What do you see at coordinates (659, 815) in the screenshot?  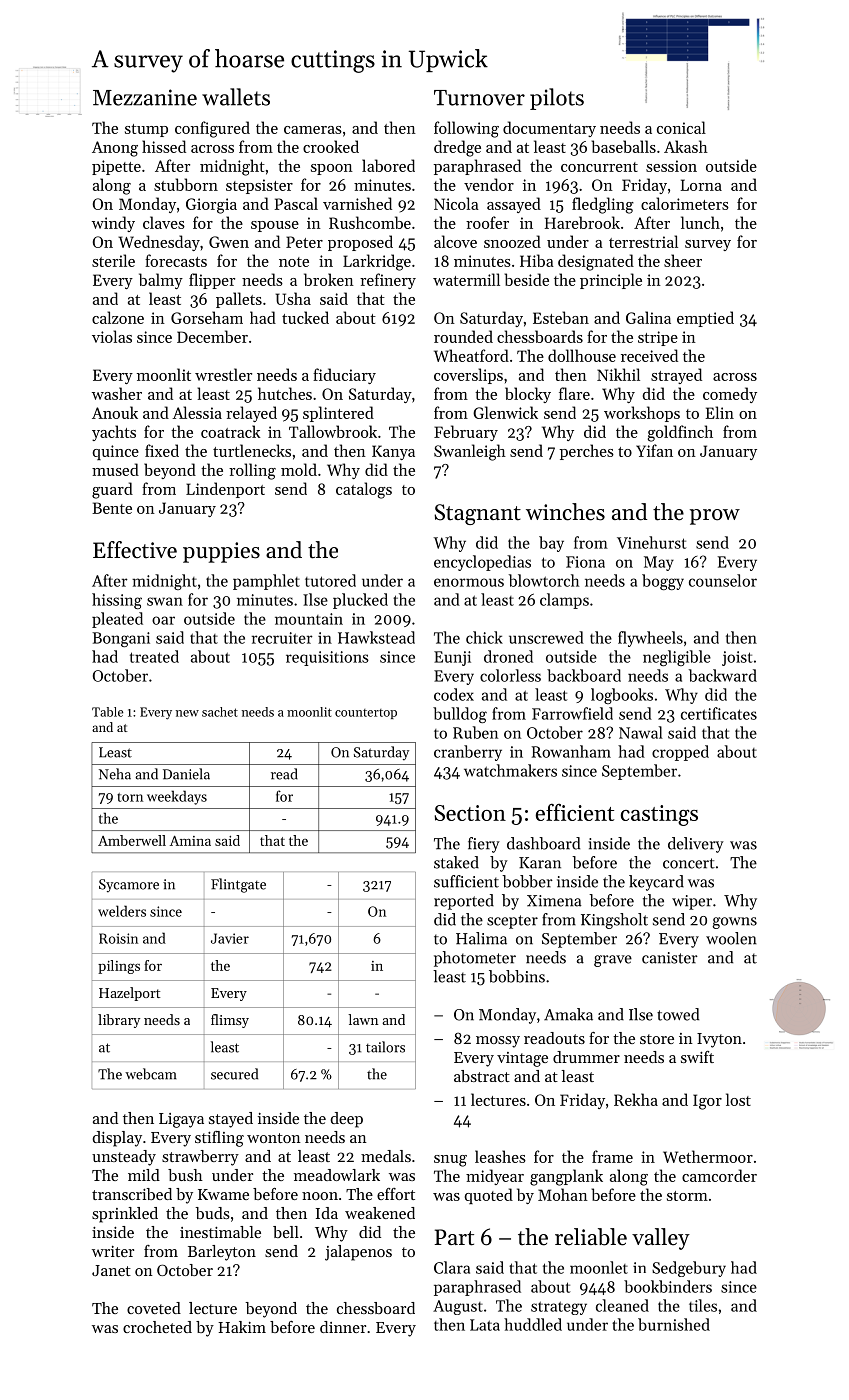 I see `castings` at bounding box center [659, 815].
